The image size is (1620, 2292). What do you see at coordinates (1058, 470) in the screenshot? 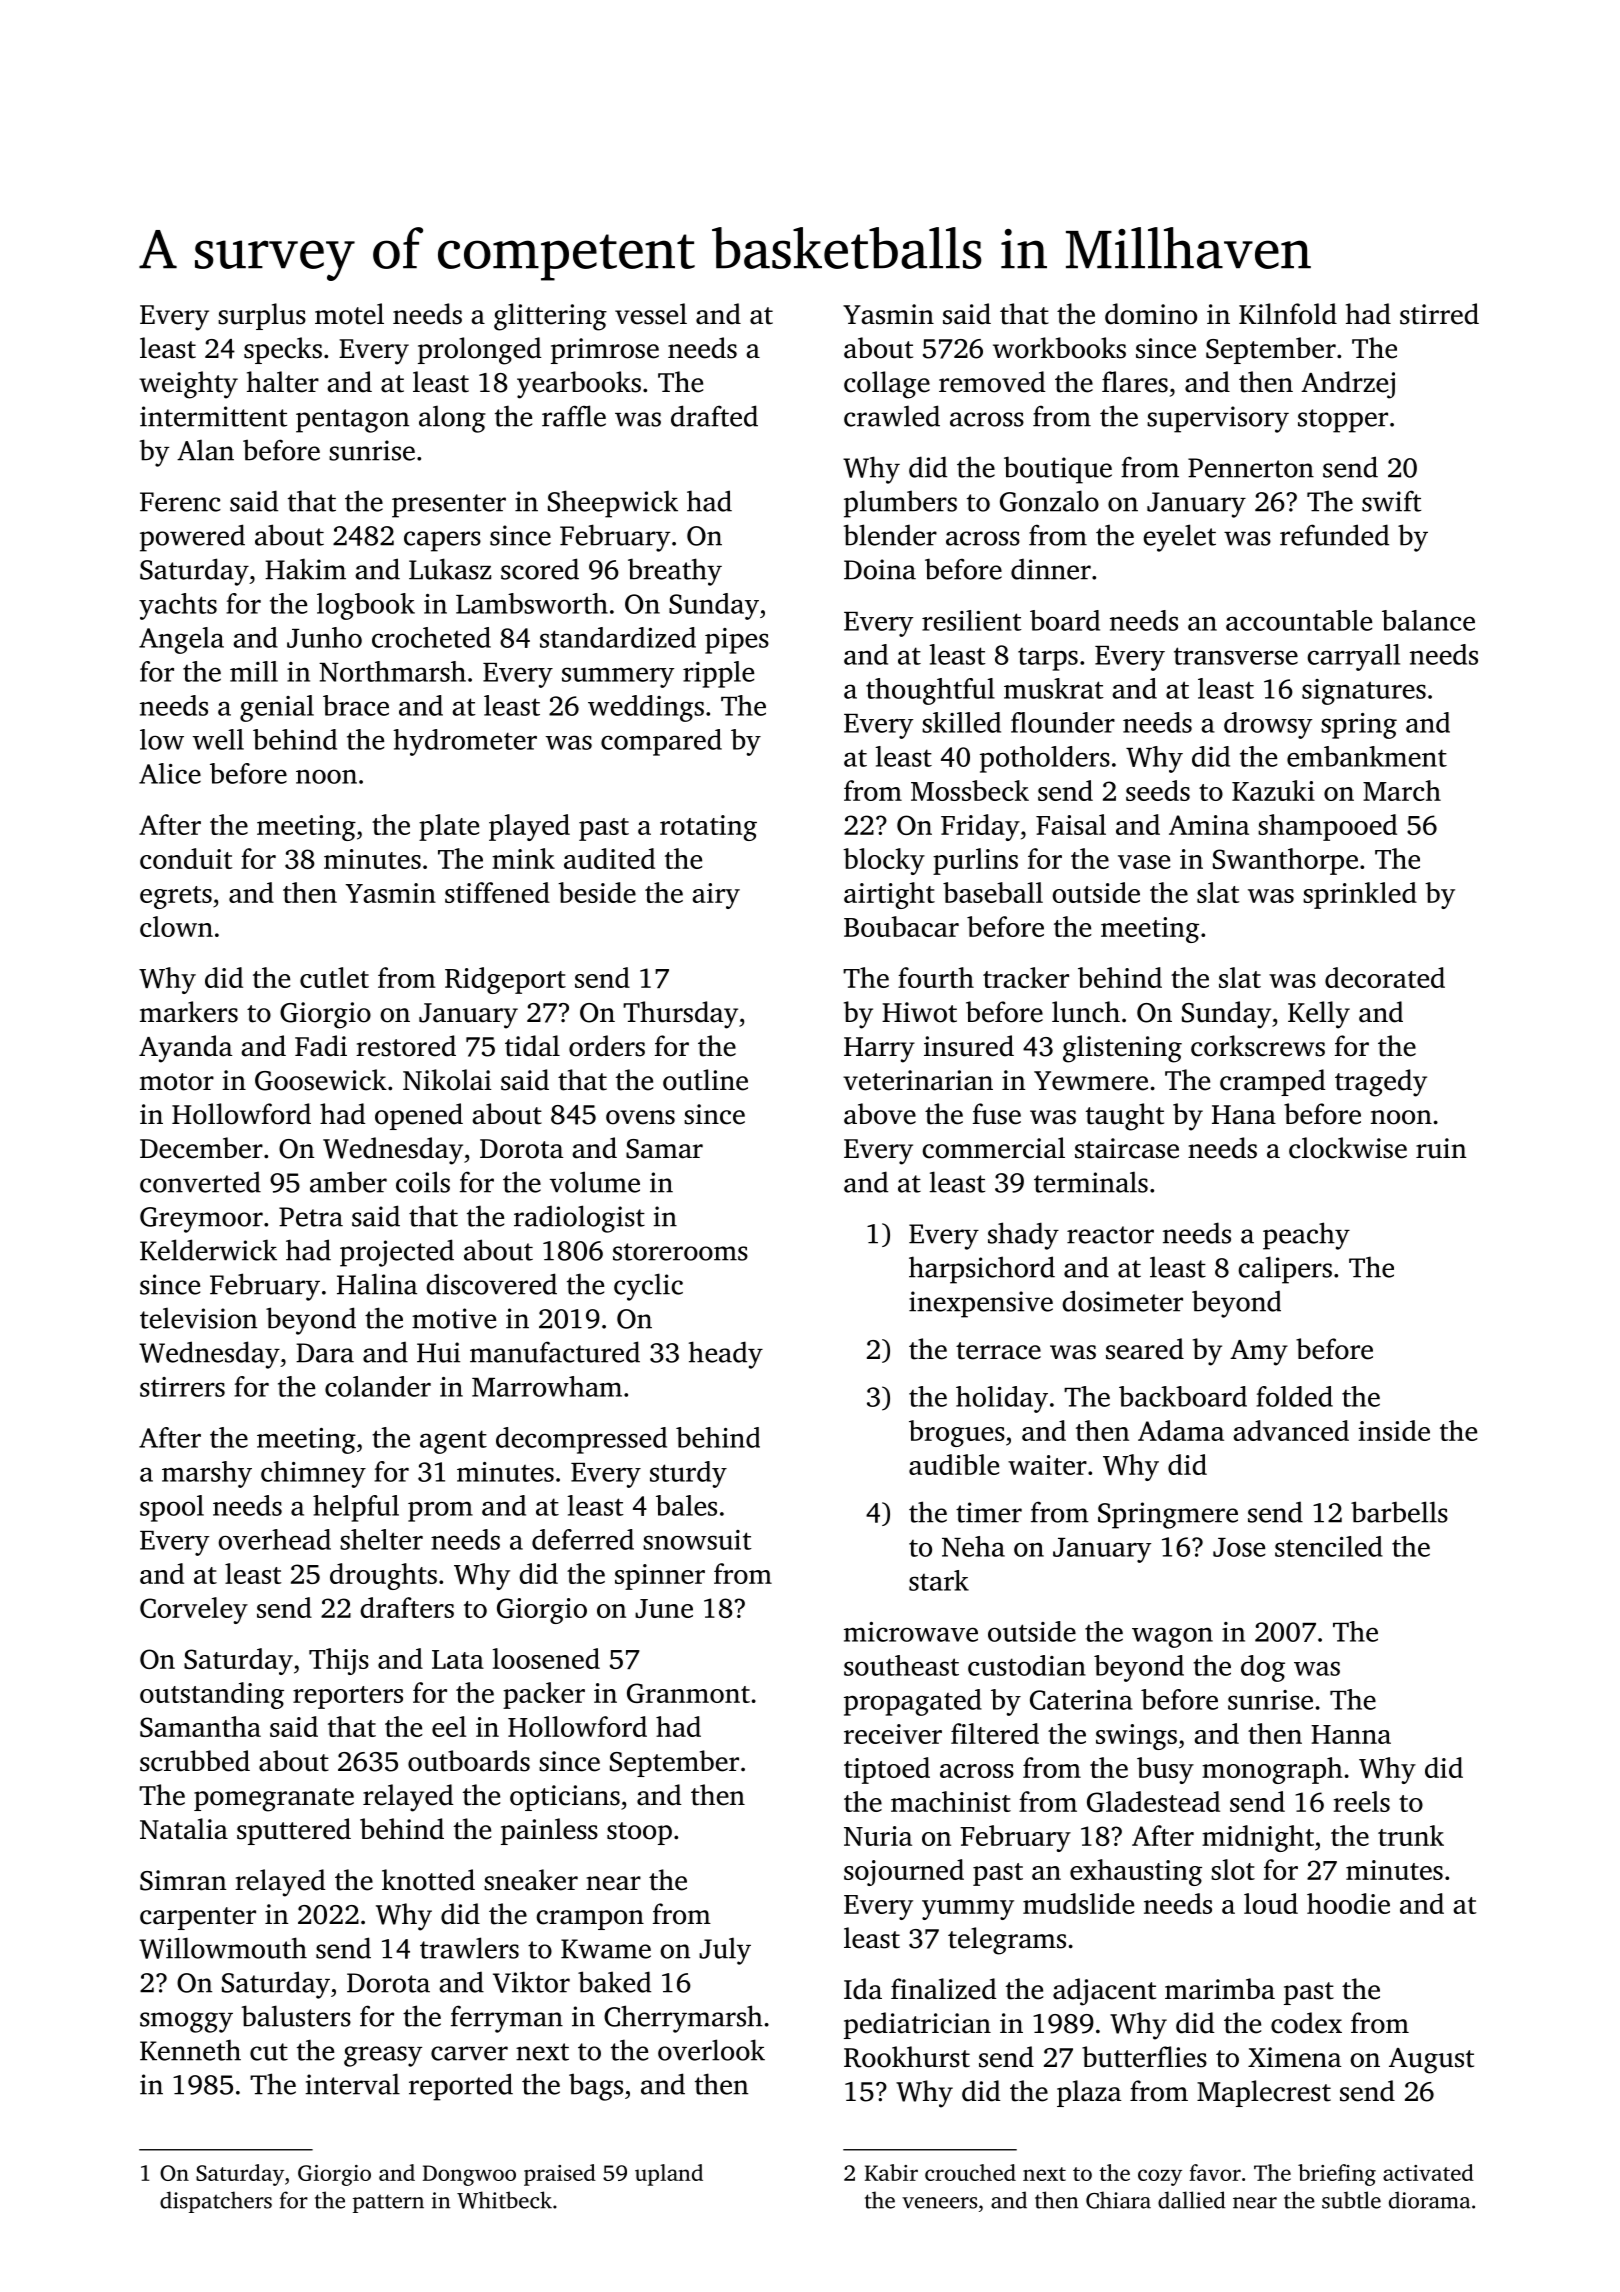
I see `boutique` at bounding box center [1058, 470].
